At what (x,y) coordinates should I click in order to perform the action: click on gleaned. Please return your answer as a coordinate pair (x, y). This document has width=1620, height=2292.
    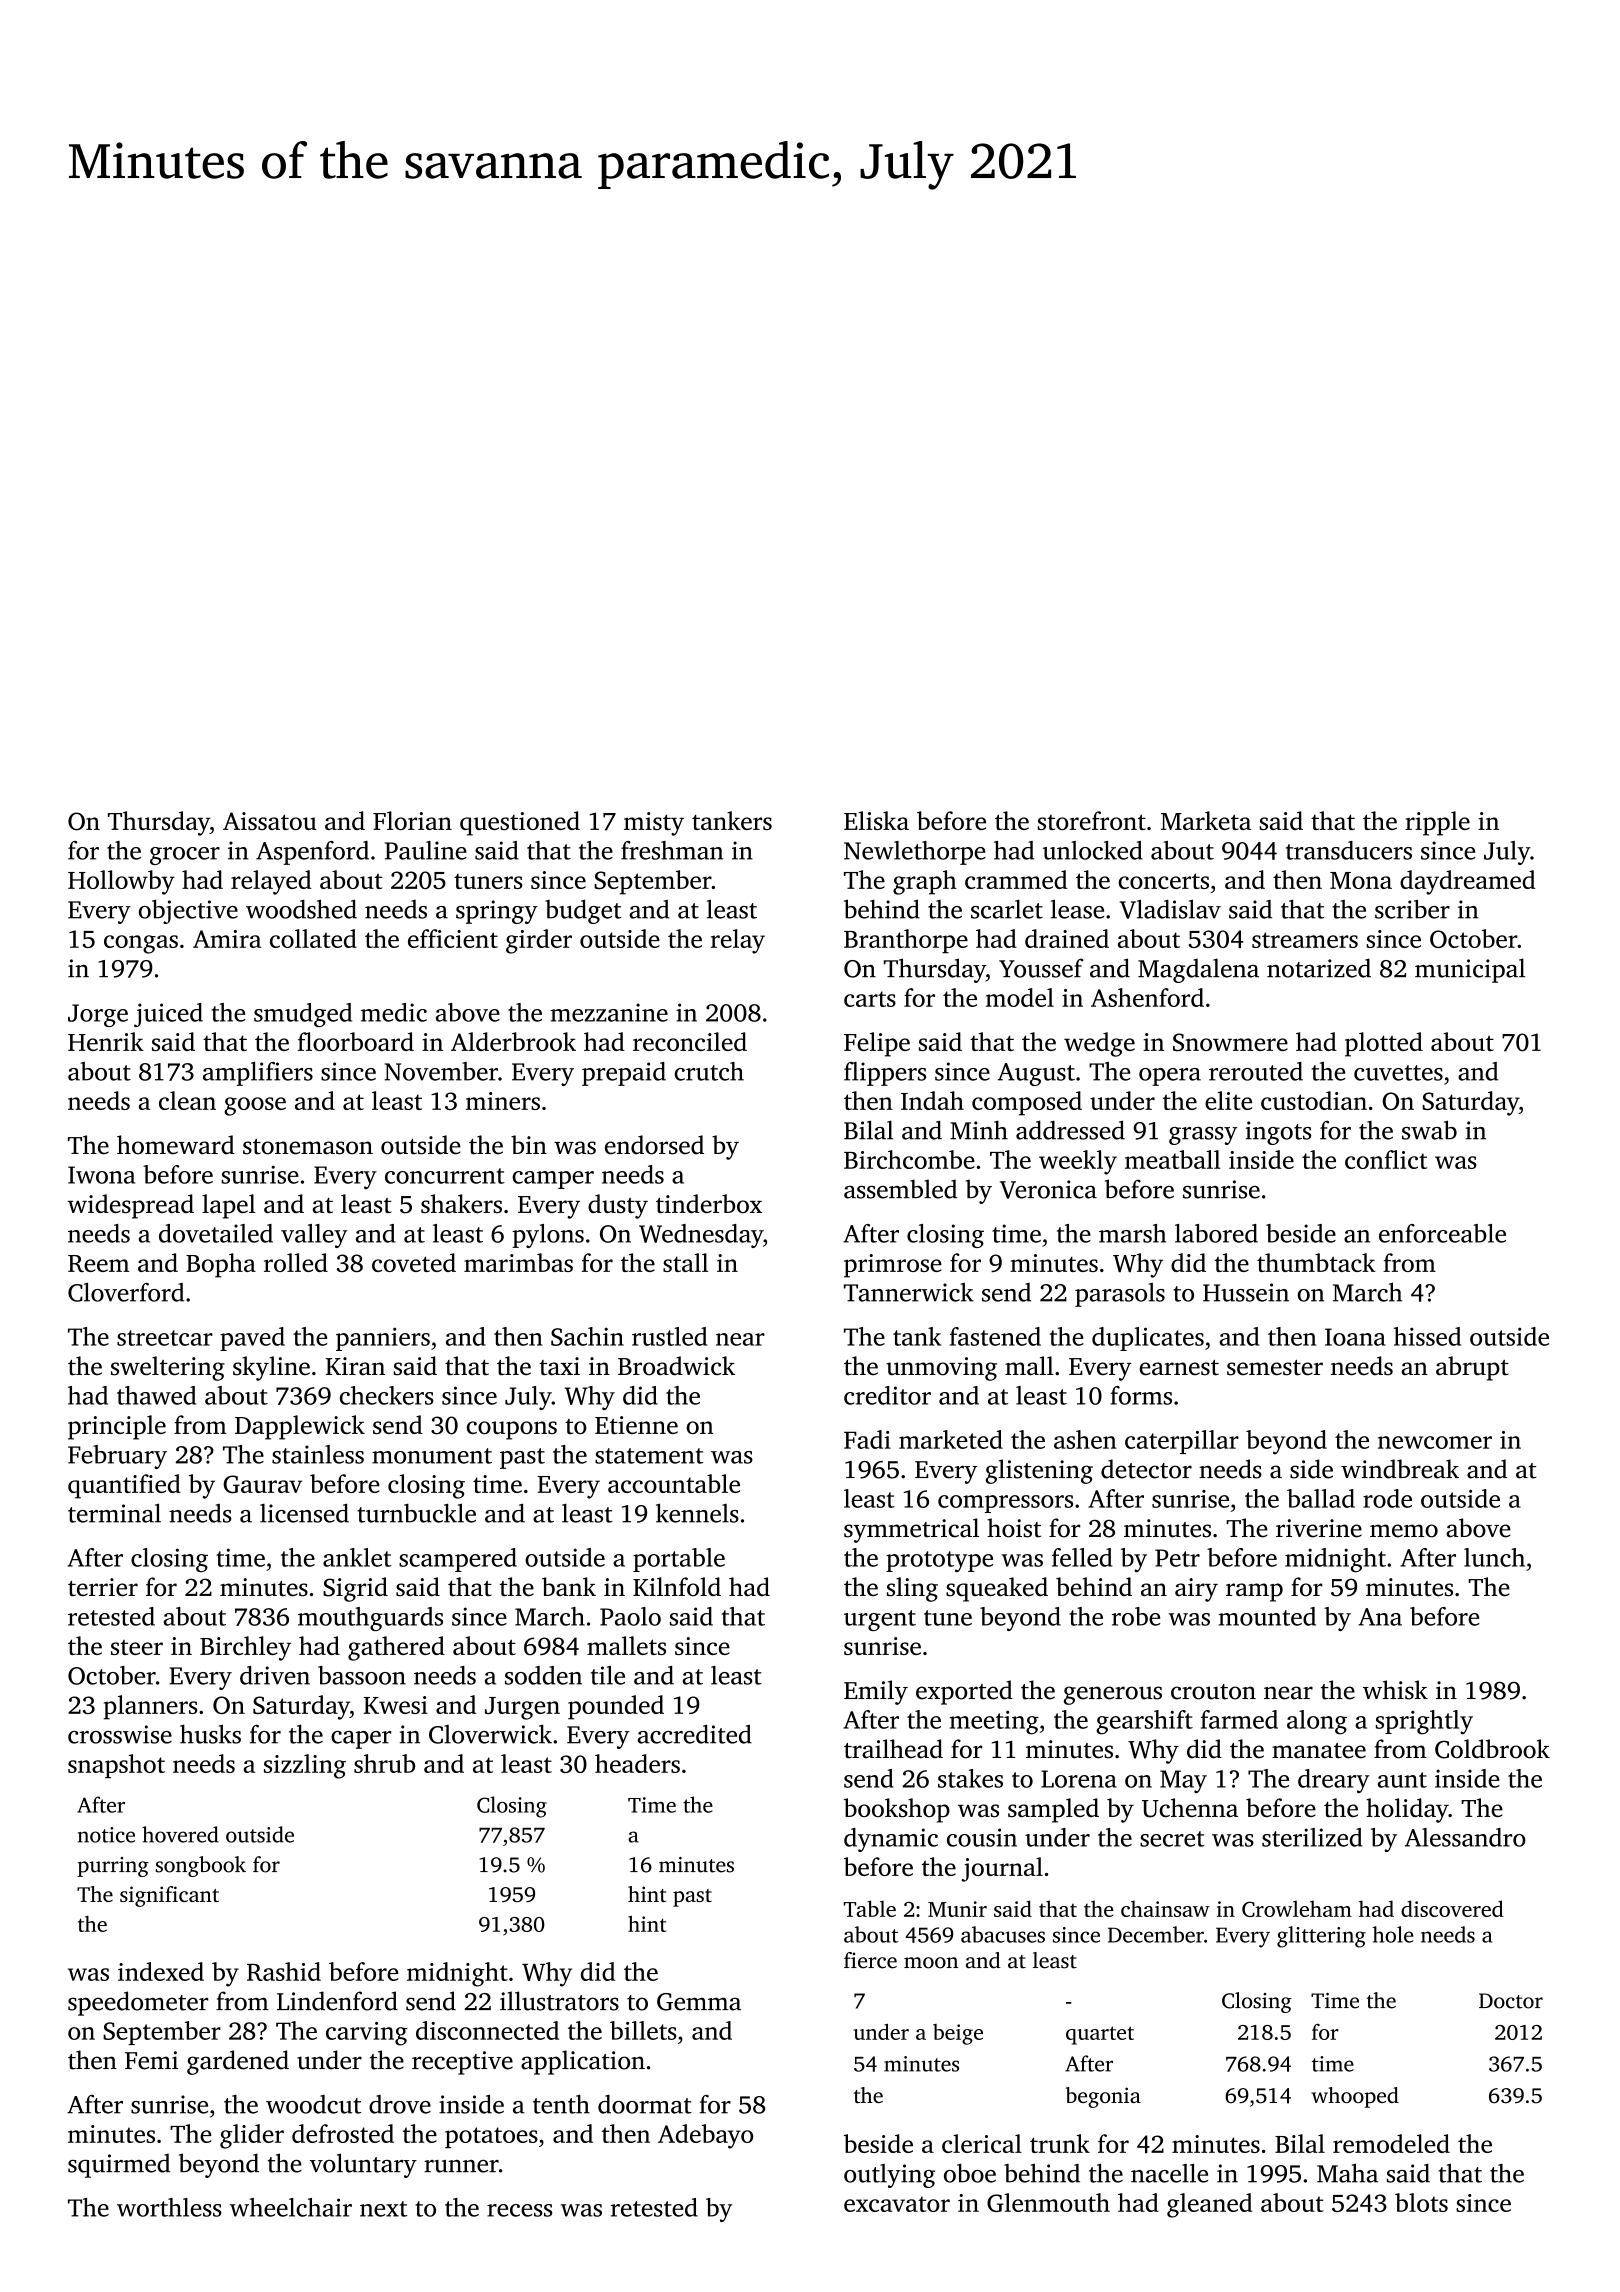
    Looking at the image, I should click on (1209, 2205).
